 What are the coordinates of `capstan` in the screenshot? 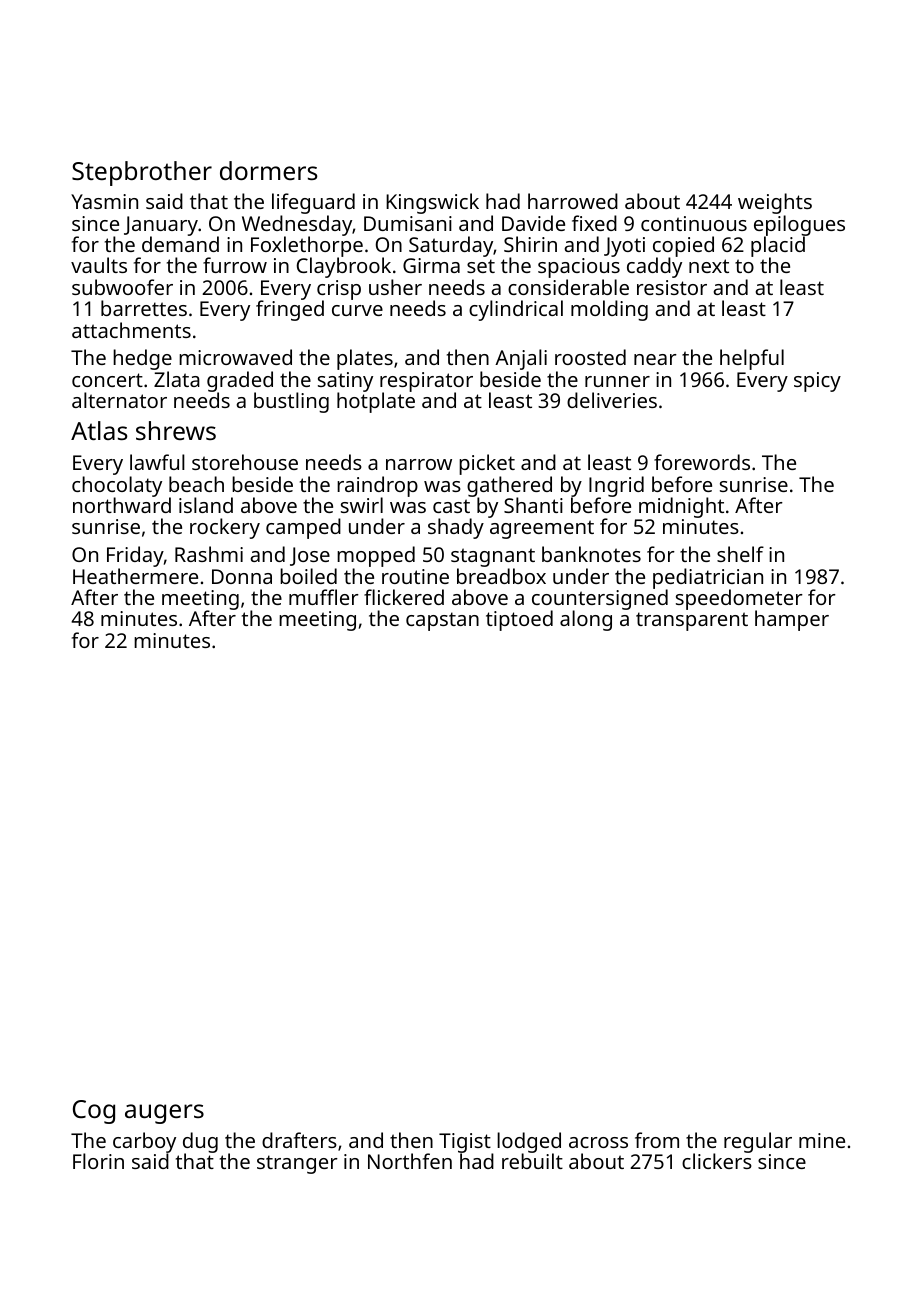 It's located at (442, 621).
